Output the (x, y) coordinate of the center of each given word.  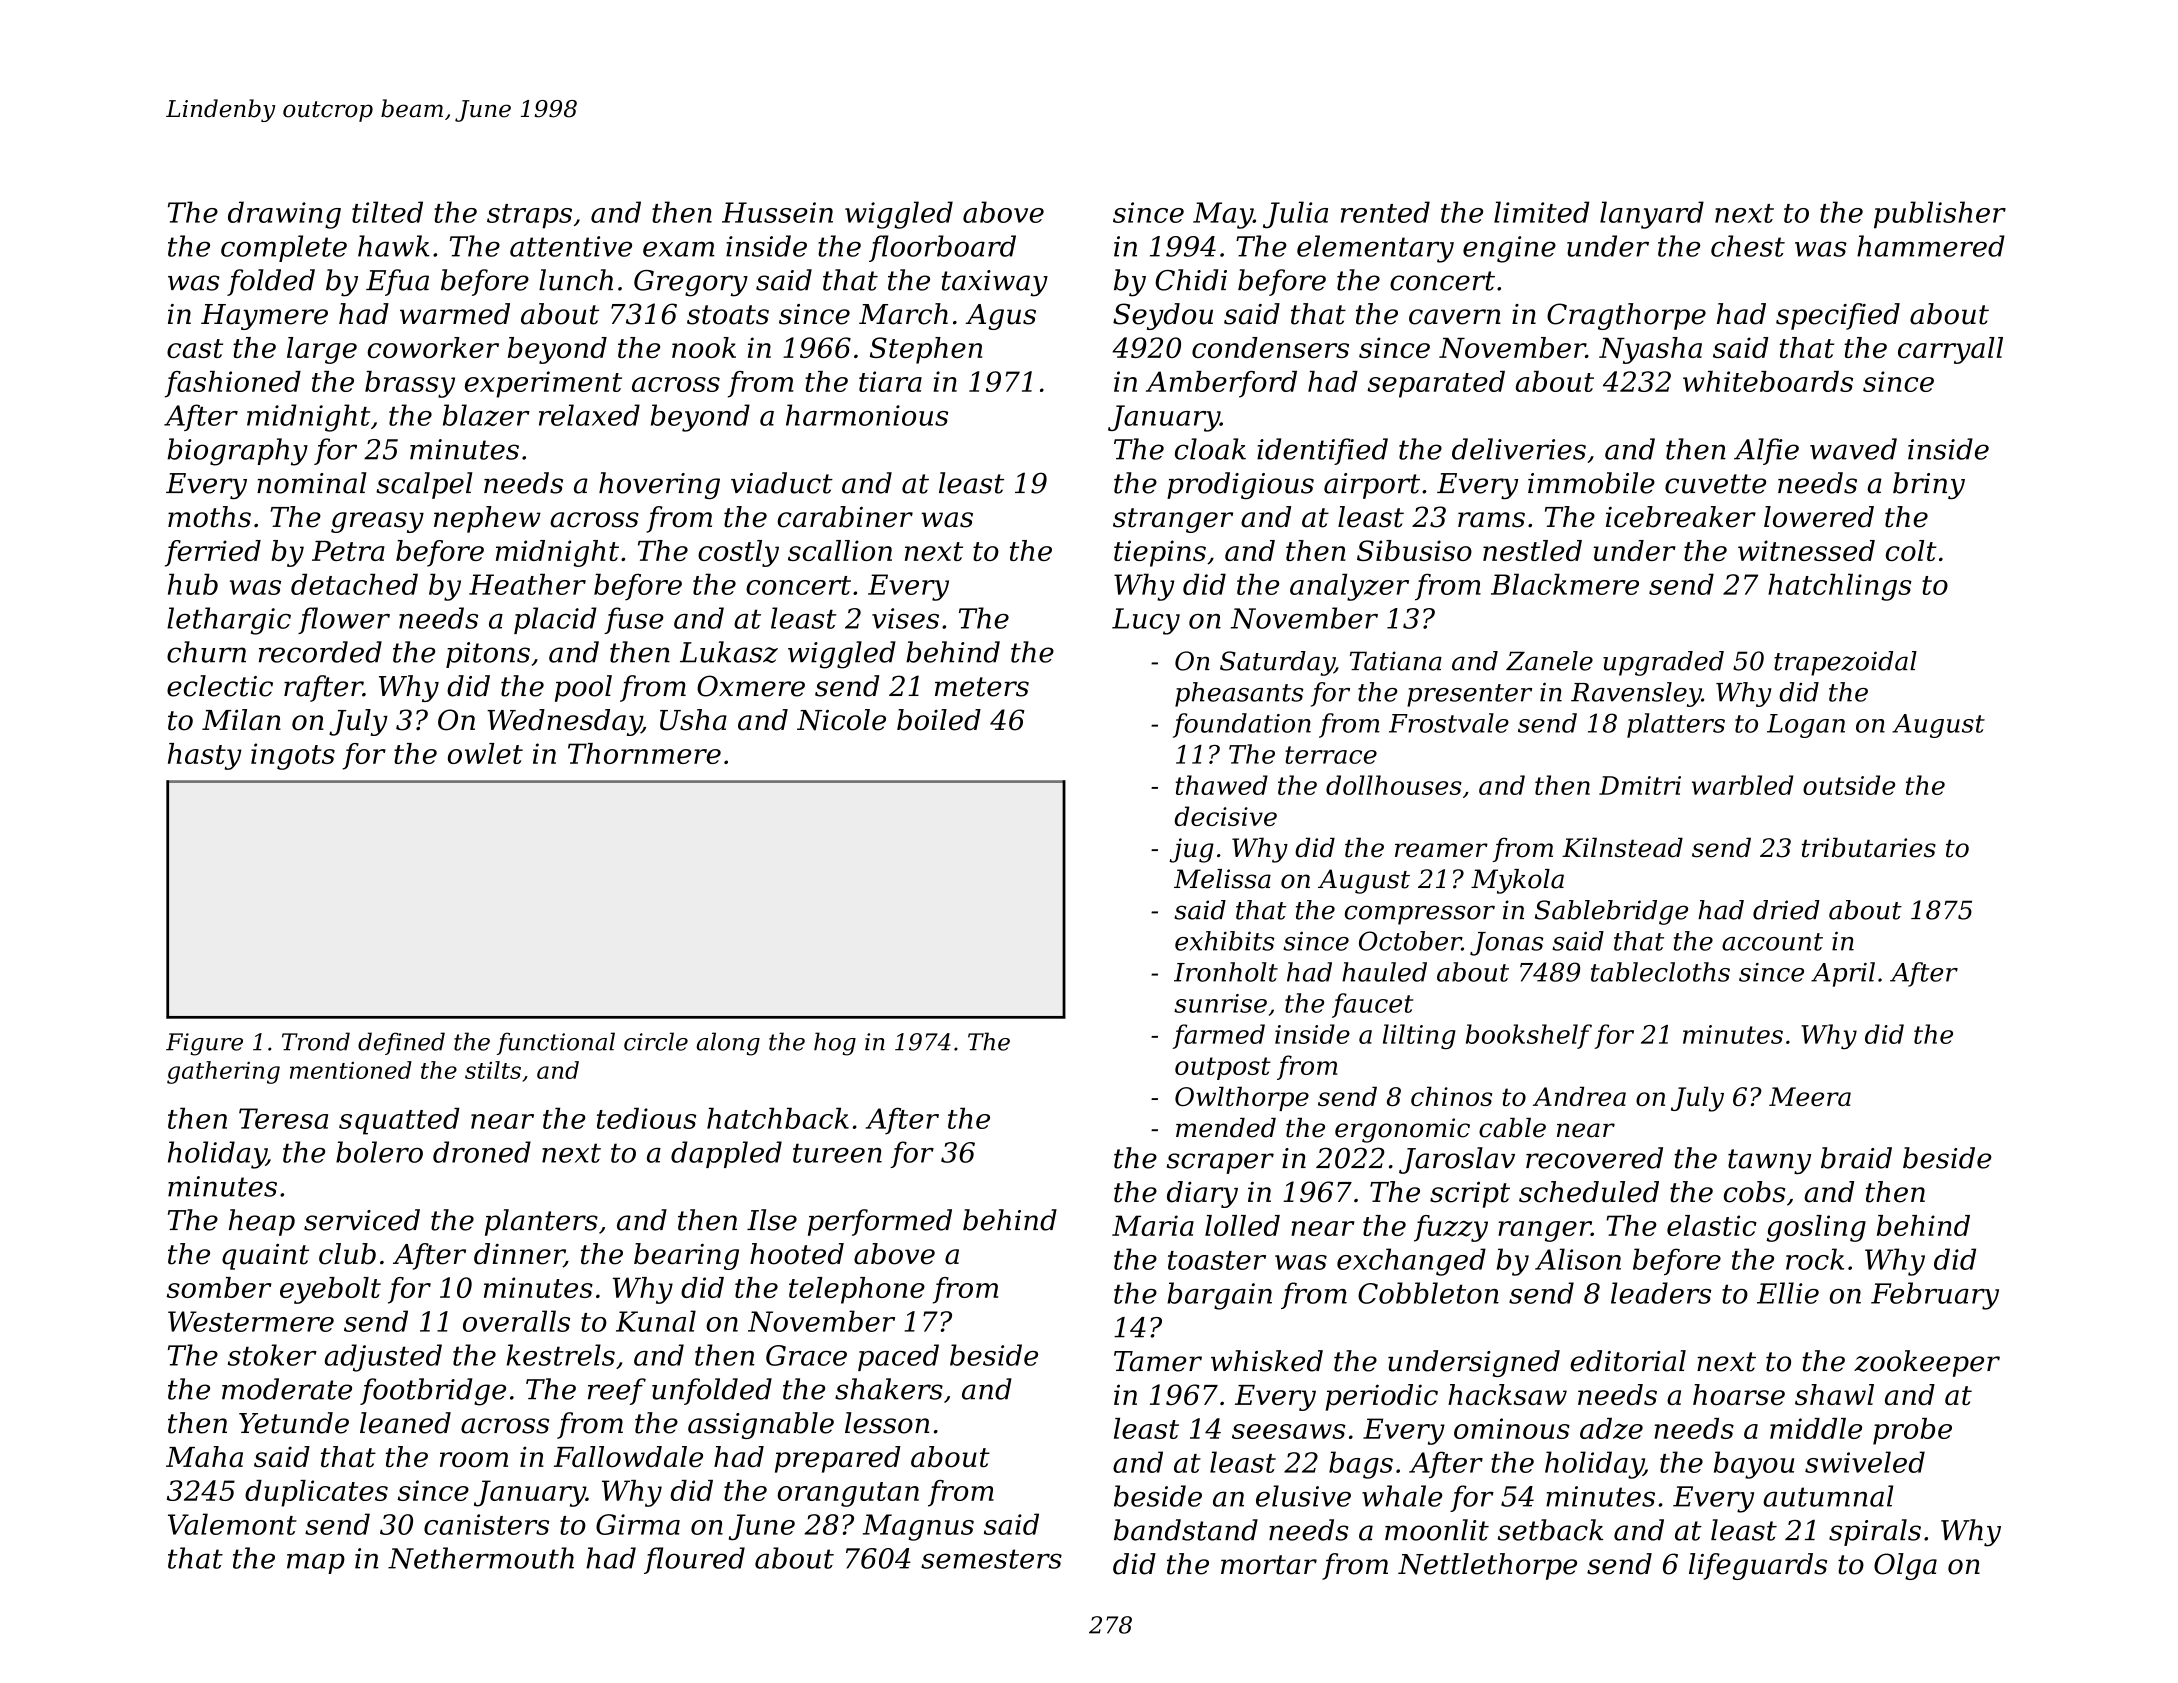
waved (1853, 449)
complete (284, 248)
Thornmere (644, 753)
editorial (1628, 1361)
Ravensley (1636, 694)
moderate (287, 1389)
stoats (728, 315)
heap (262, 1222)
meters (982, 687)
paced (898, 1357)
